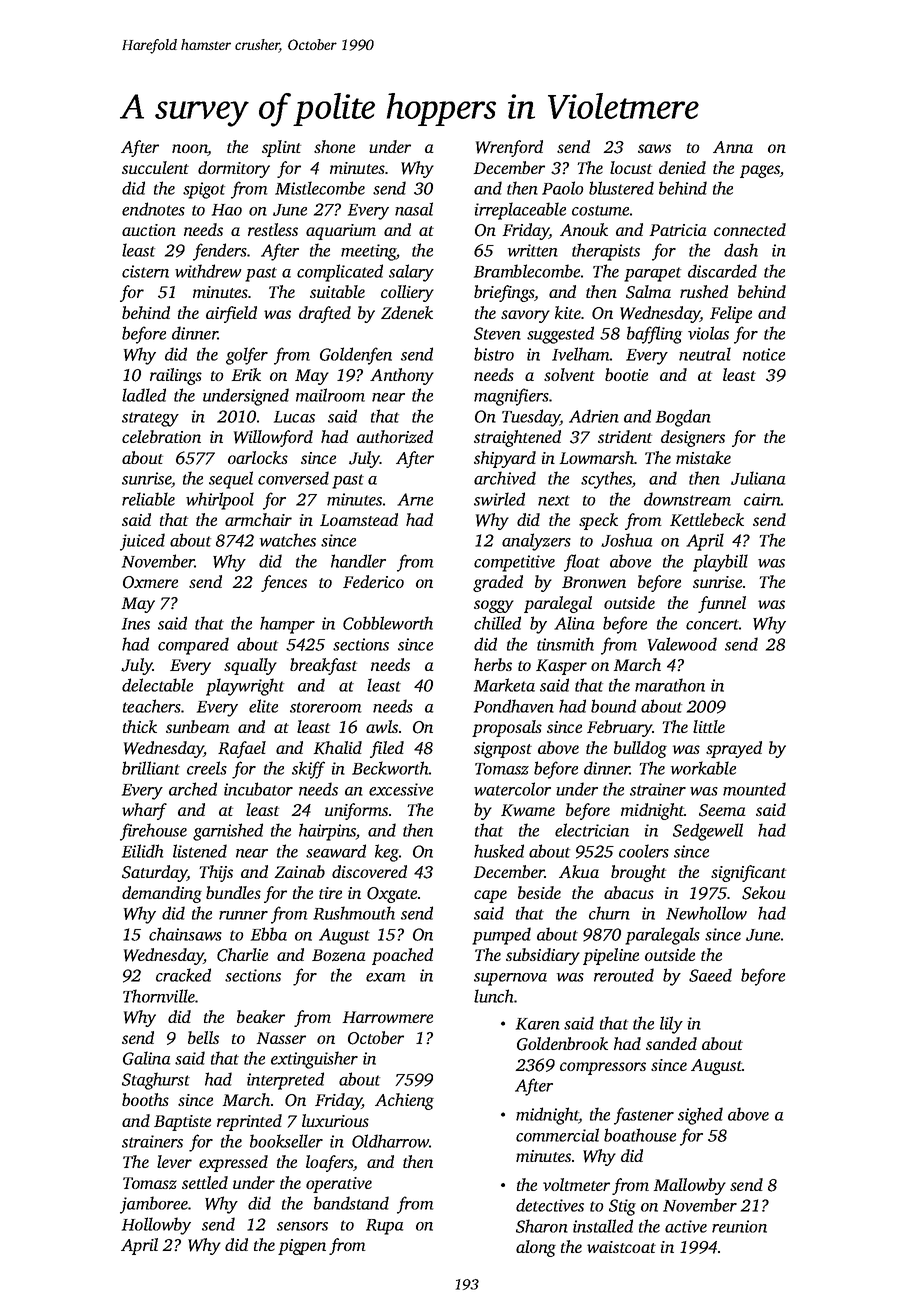 This page has height=1316, width=908. I want to click on pigpen, so click(302, 1247).
